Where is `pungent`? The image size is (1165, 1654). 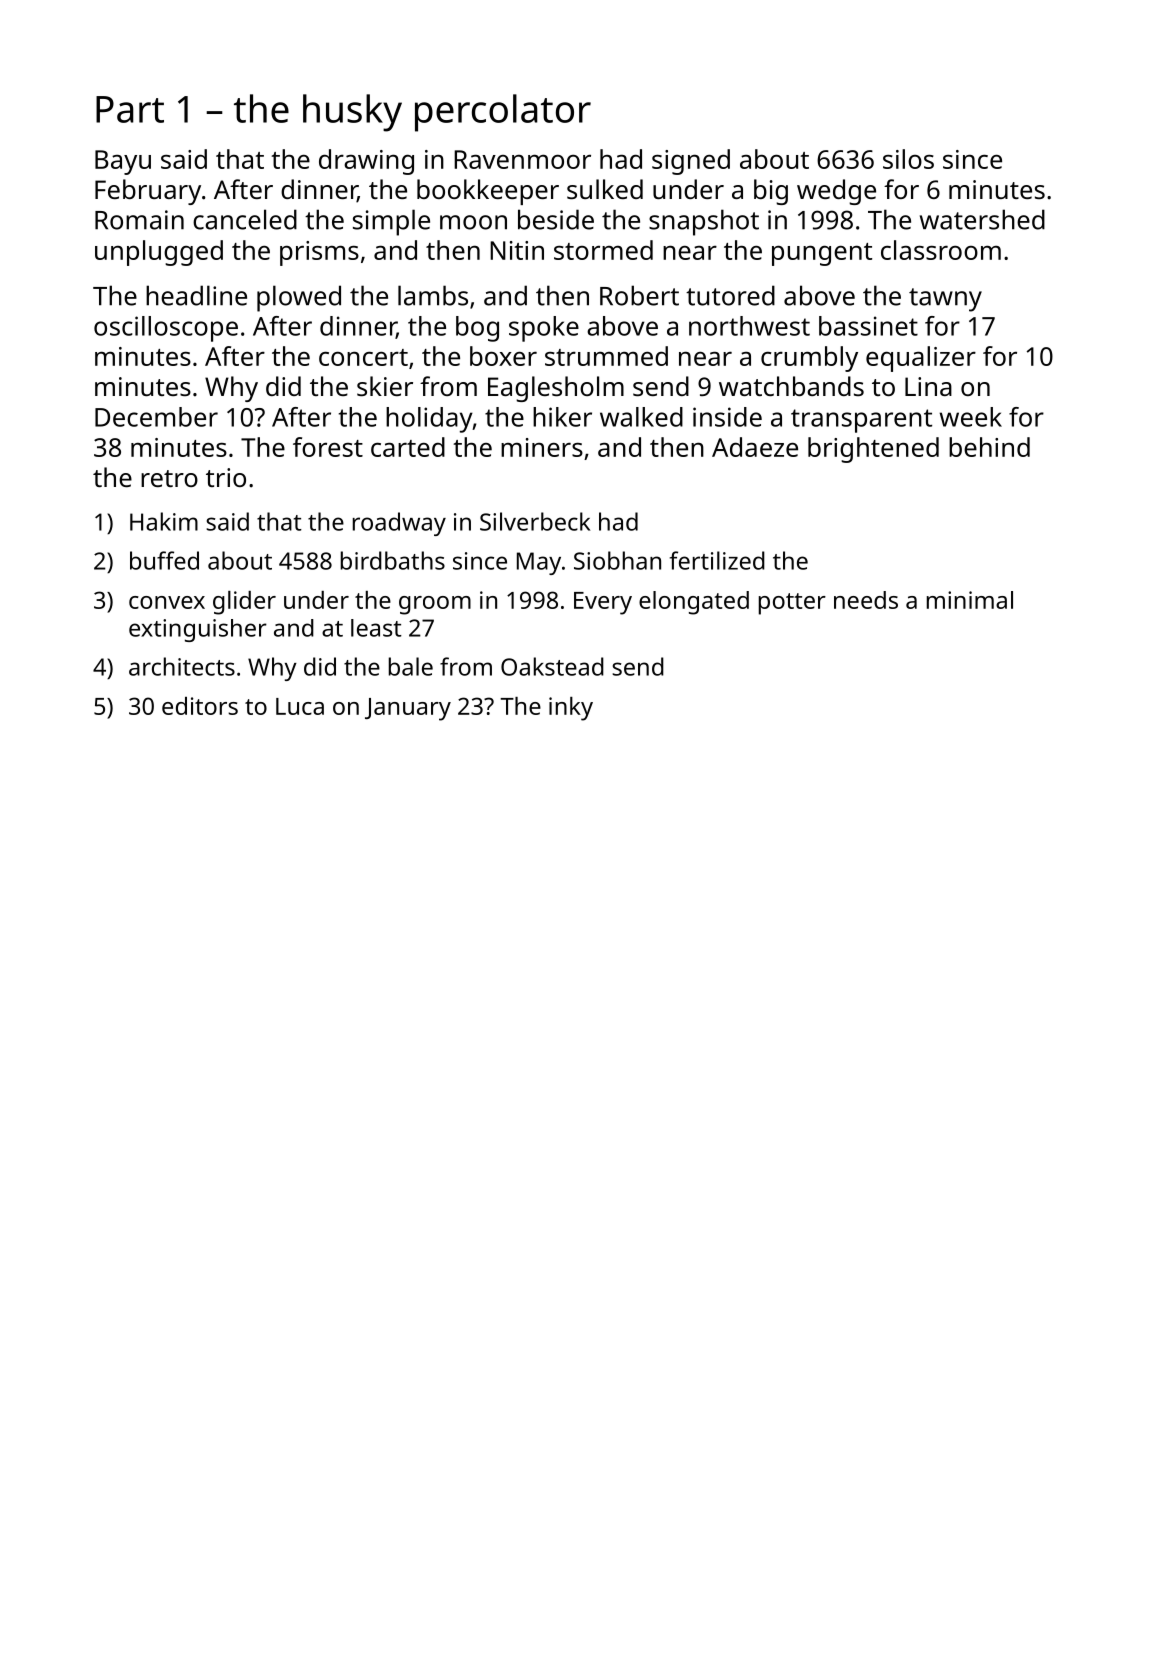 pungent is located at coordinates (822, 254).
